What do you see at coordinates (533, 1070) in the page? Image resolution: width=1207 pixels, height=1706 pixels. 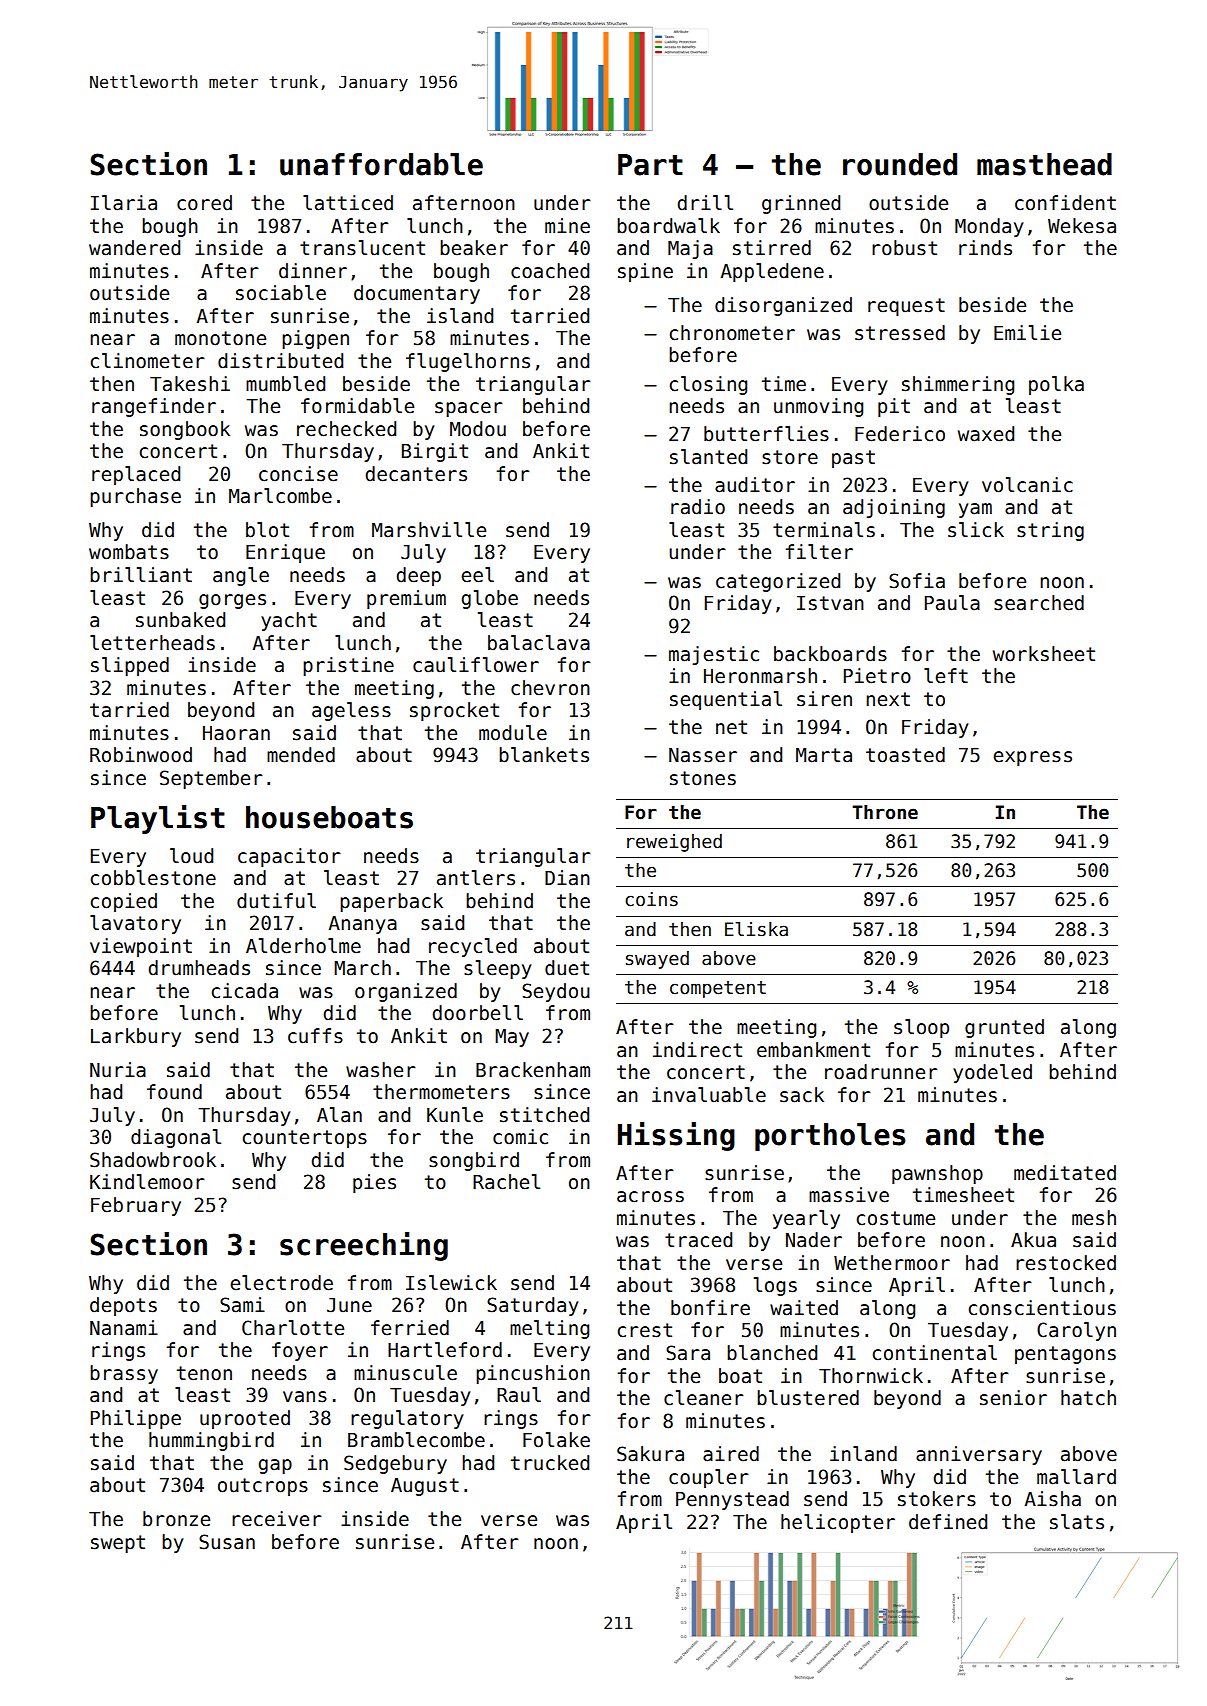 I see `Brackenham` at bounding box center [533, 1070].
